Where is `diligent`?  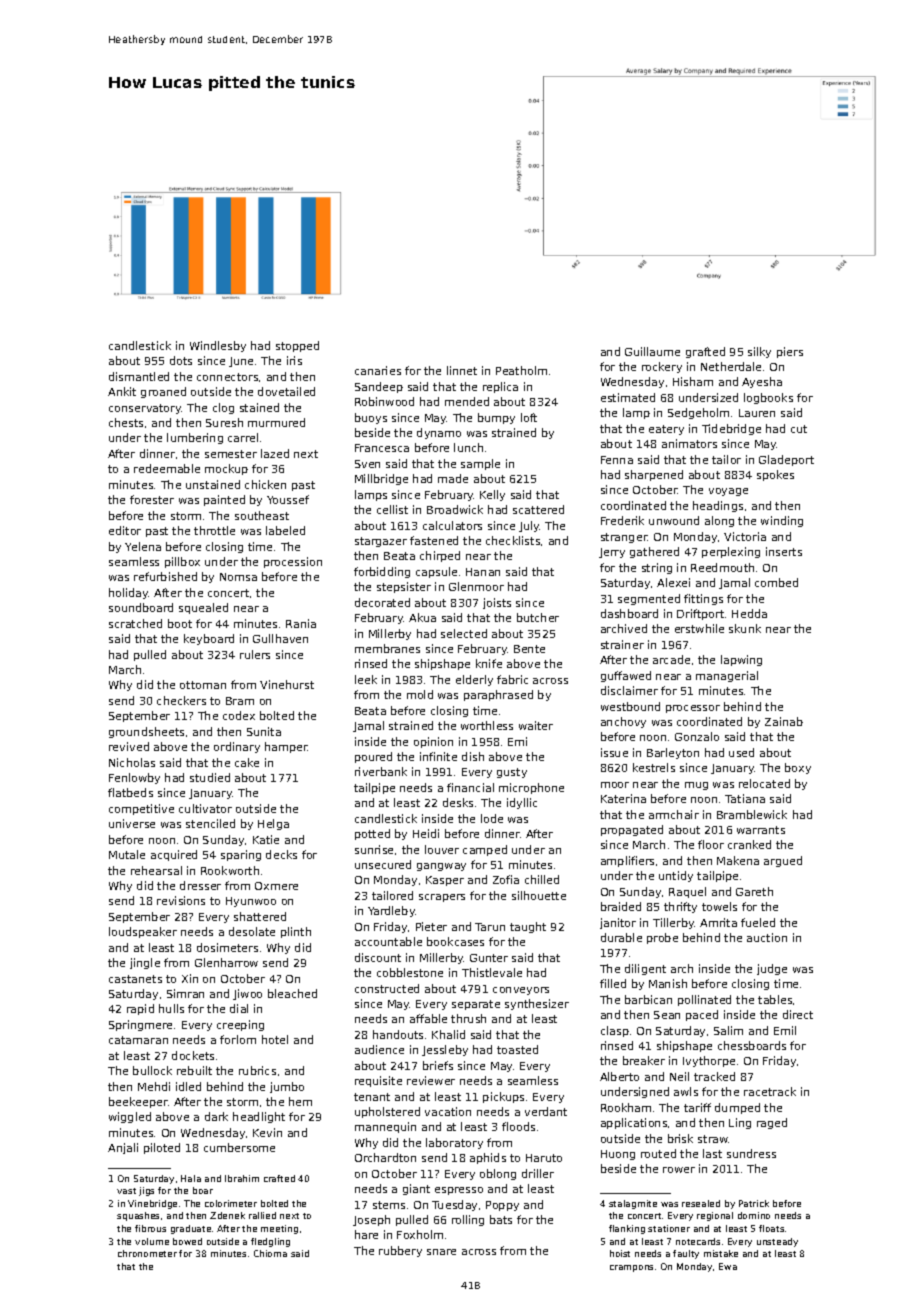
diligent is located at coordinates (645, 969).
